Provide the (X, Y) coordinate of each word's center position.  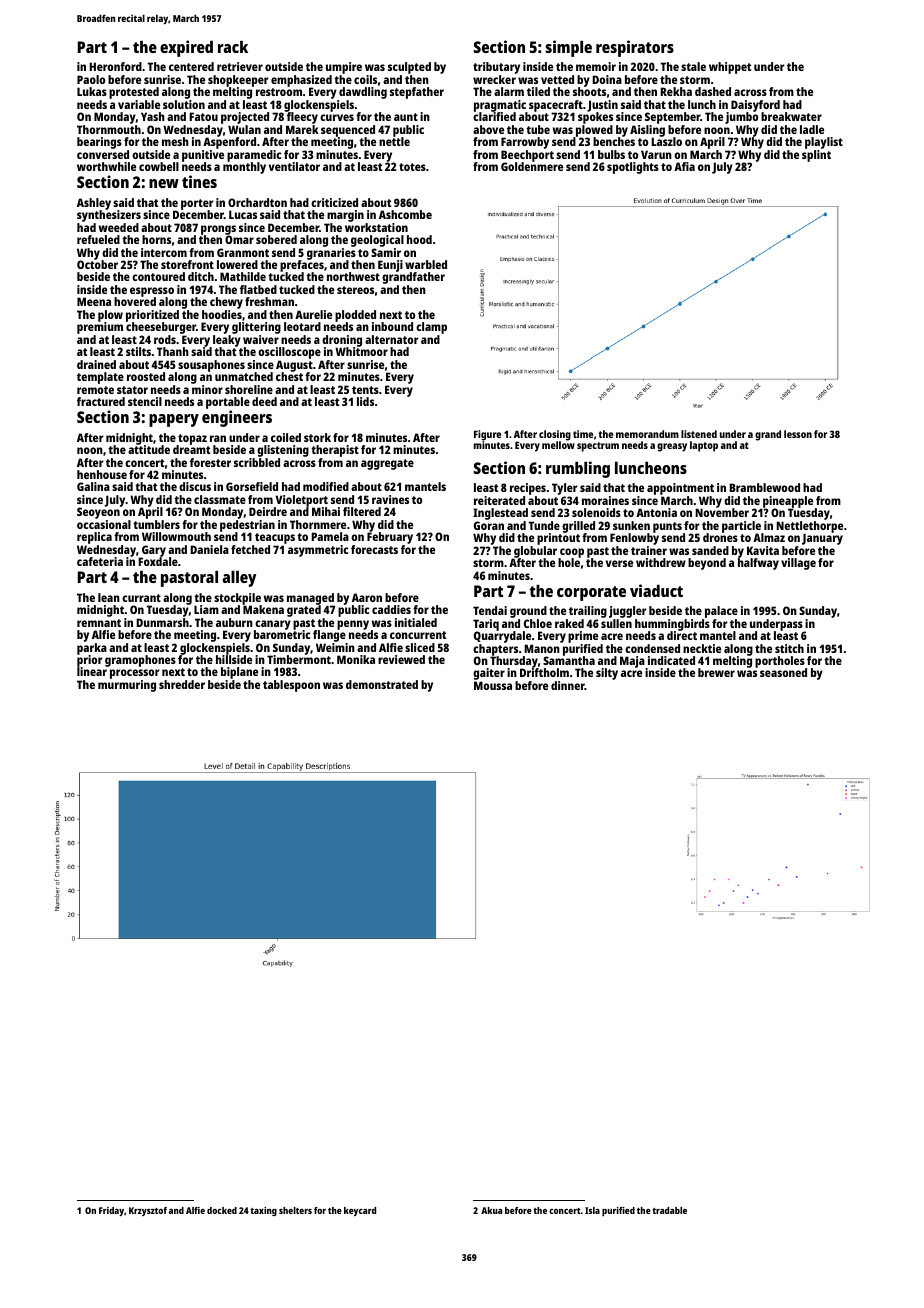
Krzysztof (148, 1211)
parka (92, 649)
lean (109, 597)
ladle (812, 129)
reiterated (499, 500)
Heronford (115, 66)
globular (535, 552)
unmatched (244, 376)
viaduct (656, 590)
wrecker (494, 79)
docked (222, 1210)
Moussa (493, 685)
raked (569, 623)
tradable (669, 1210)
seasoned (783, 673)
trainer (649, 550)
